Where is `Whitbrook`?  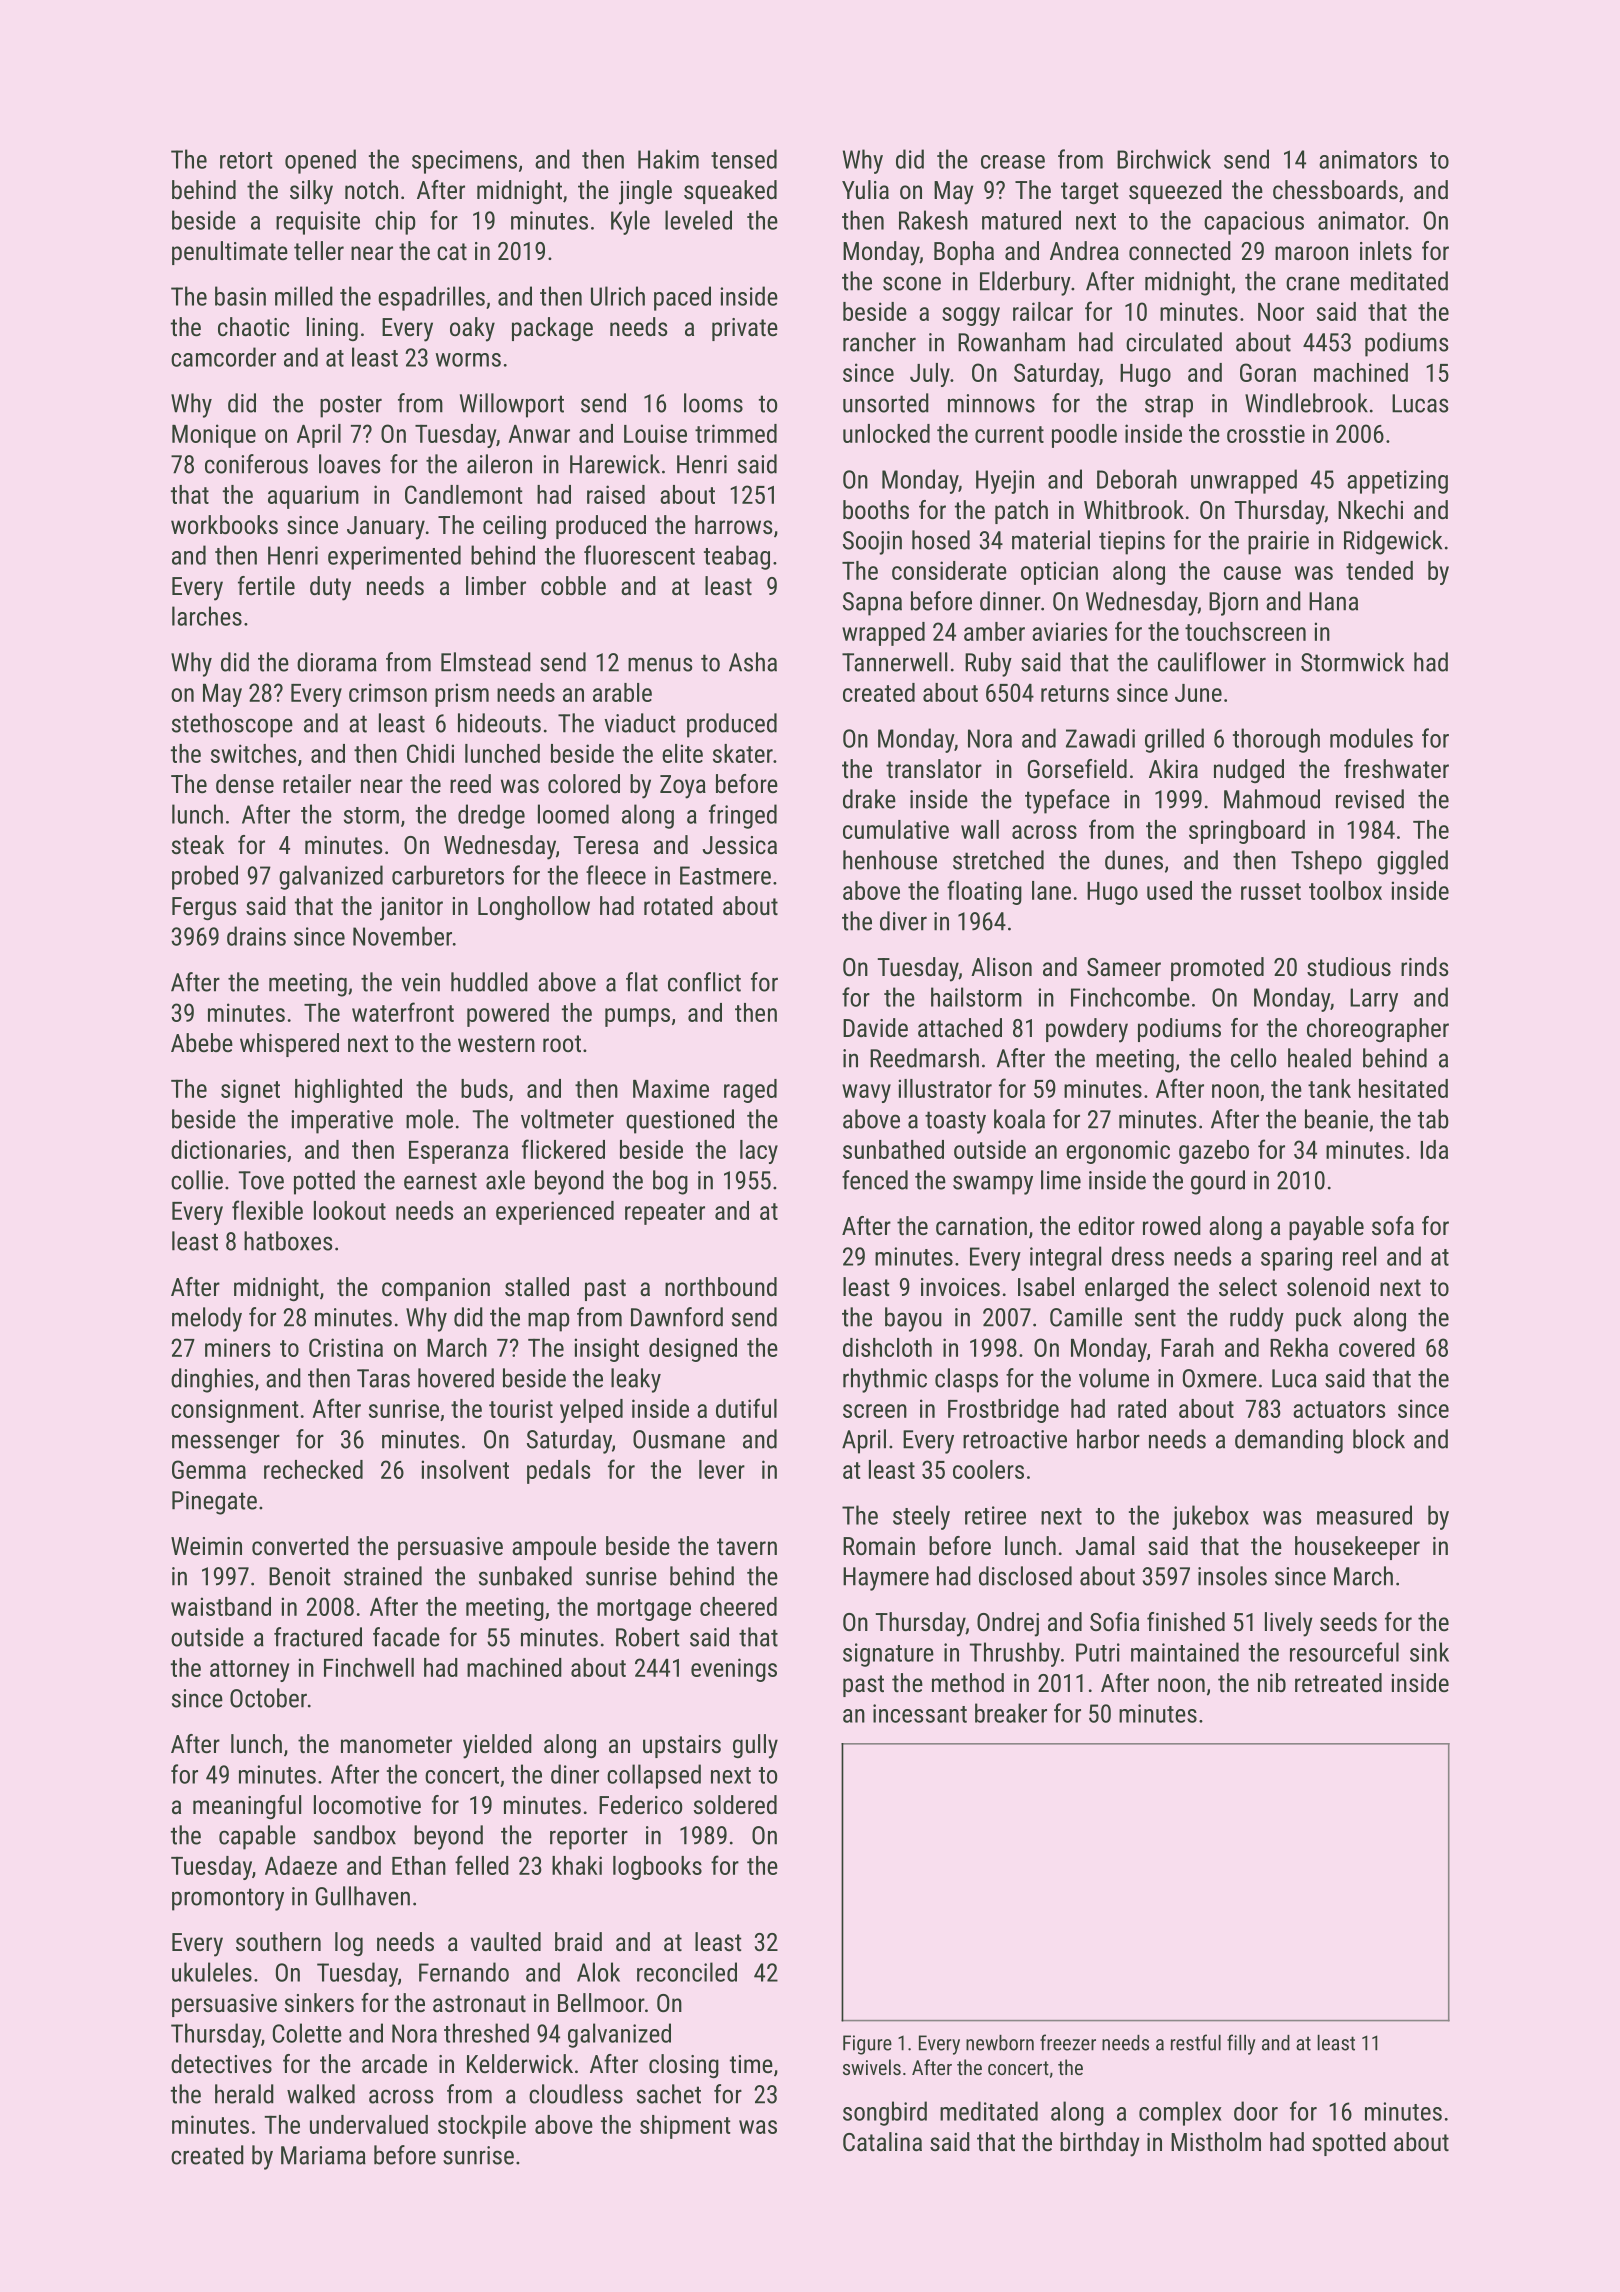 Whitbrook is located at coordinates (1134, 509).
